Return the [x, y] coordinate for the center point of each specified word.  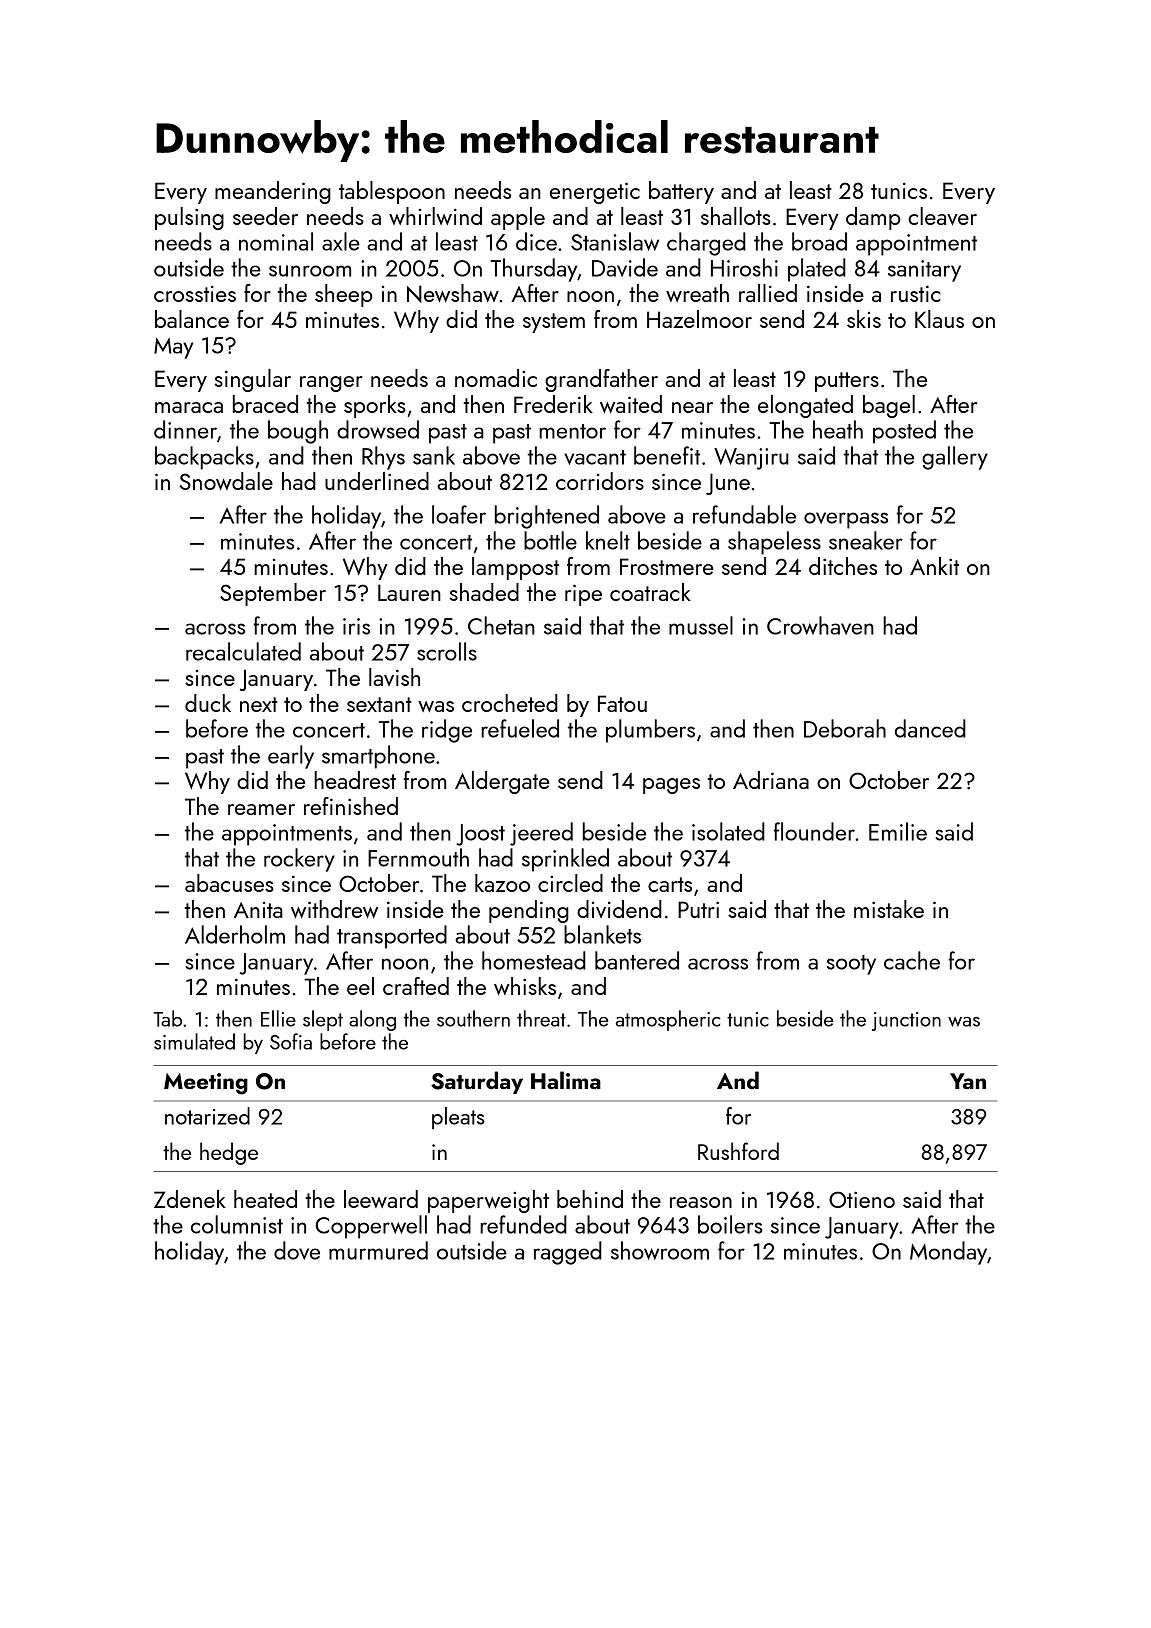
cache [912, 960]
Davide [625, 267]
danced [930, 728]
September [273, 594]
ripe [583, 595]
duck [208, 703]
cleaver [942, 216]
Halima [566, 1080]
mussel [701, 625]
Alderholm [235, 934]
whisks [525, 986]
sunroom [310, 271]
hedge [229, 1153]
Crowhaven [820, 625]
